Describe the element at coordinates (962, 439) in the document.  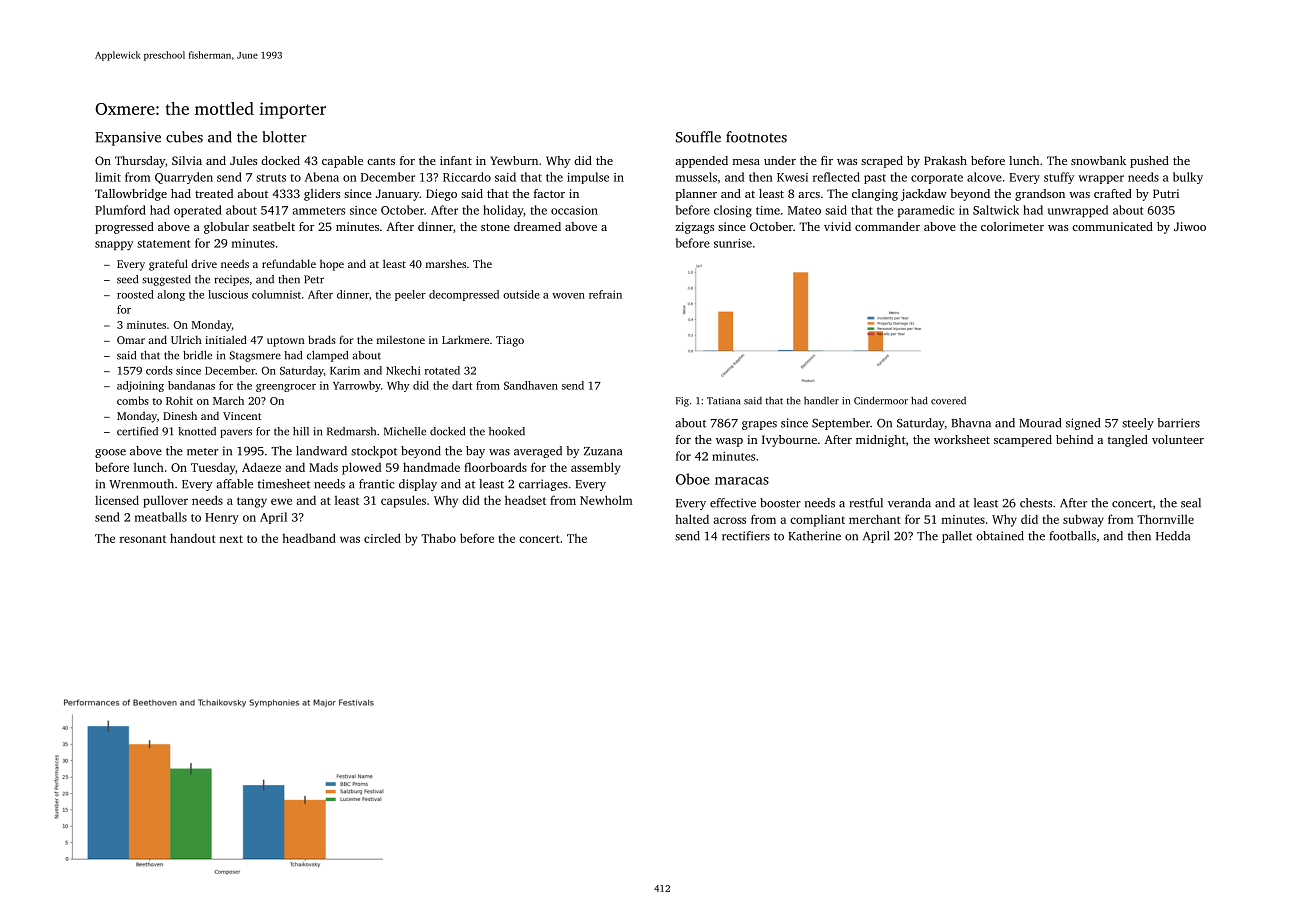
I see `worksheet` at that location.
